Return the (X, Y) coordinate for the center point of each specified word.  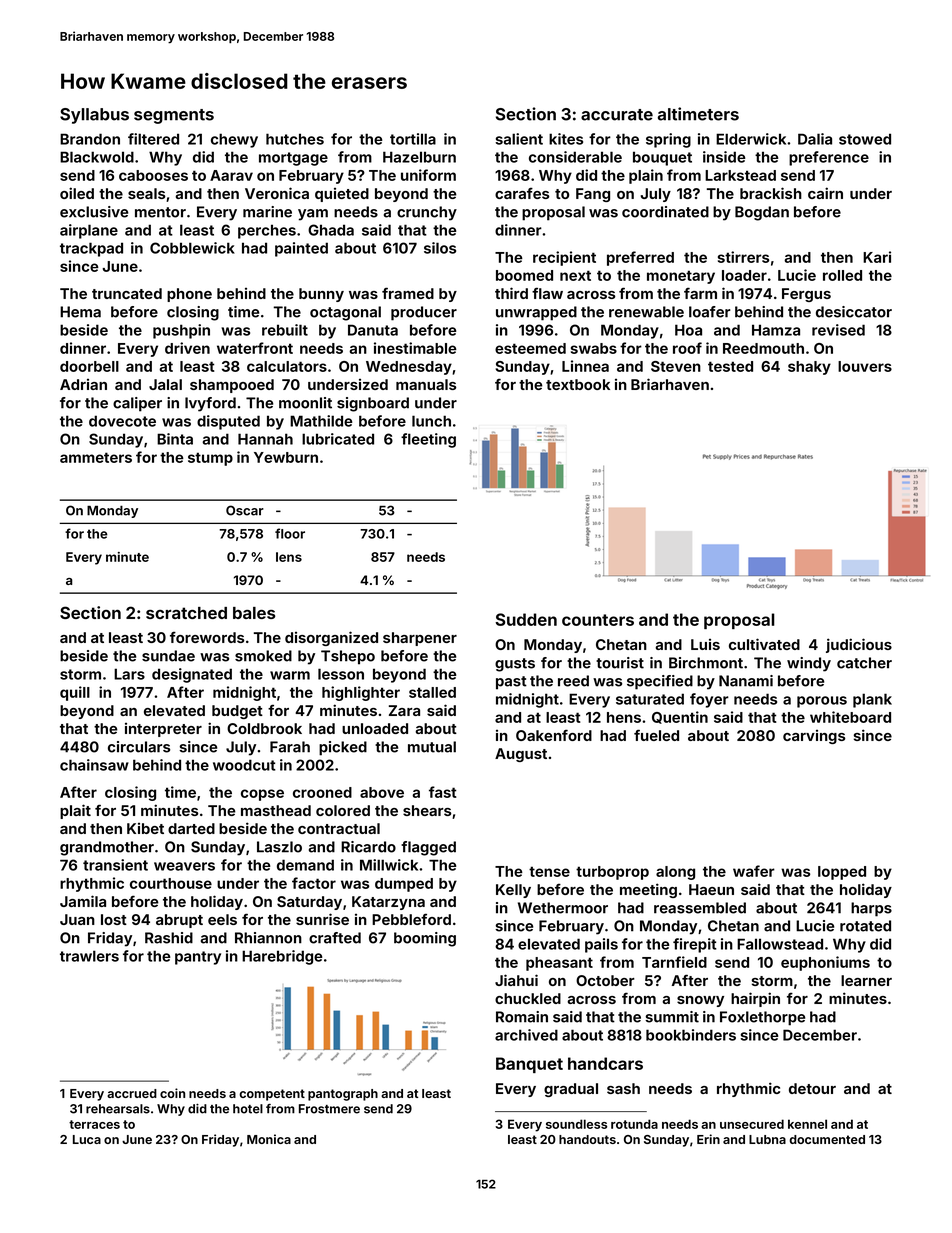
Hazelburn (419, 157)
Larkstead (740, 175)
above (382, 792)
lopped (842, 873)
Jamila (83, 901)
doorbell (89, 366)
